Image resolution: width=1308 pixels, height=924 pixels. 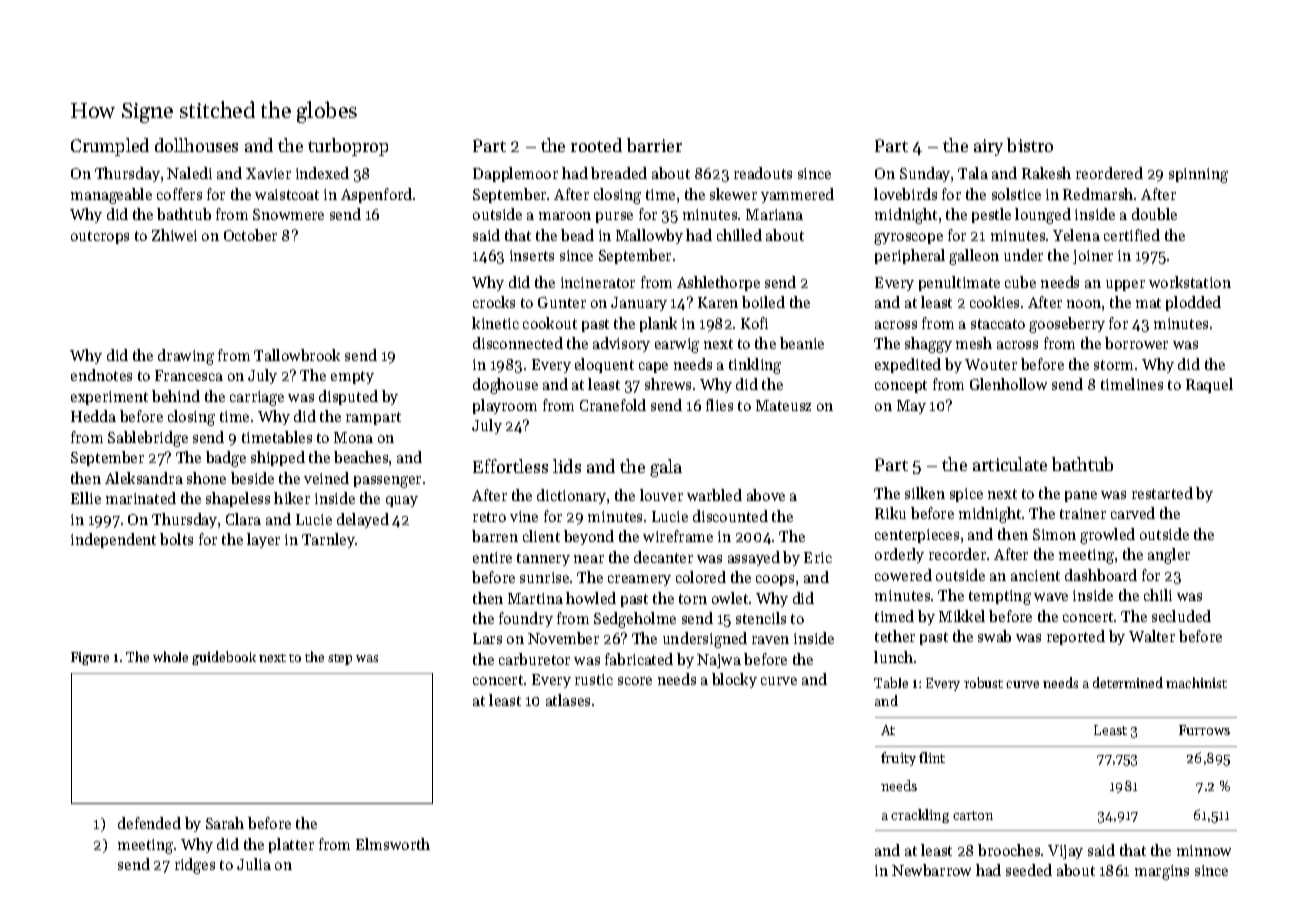 What do you see at coordinates (186, 357) in the screenshot?
I see `drawing` at bounding box center [186, 357].
